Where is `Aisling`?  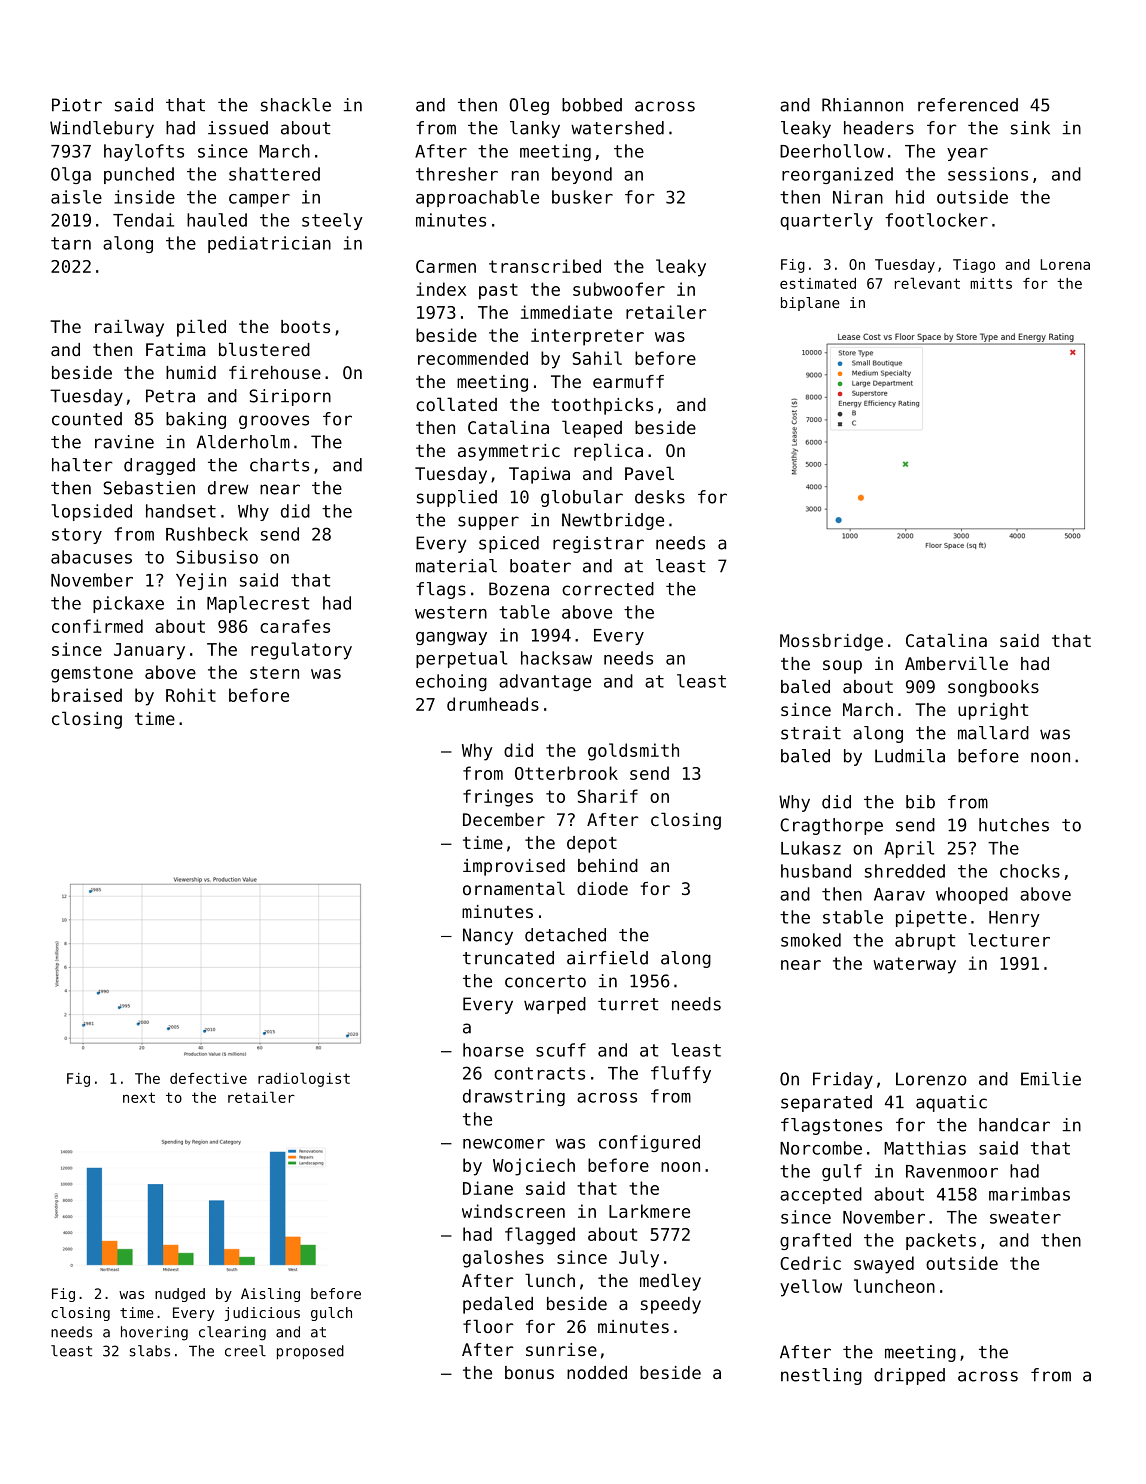
Aisling is located at coordinates (270, 1295).
